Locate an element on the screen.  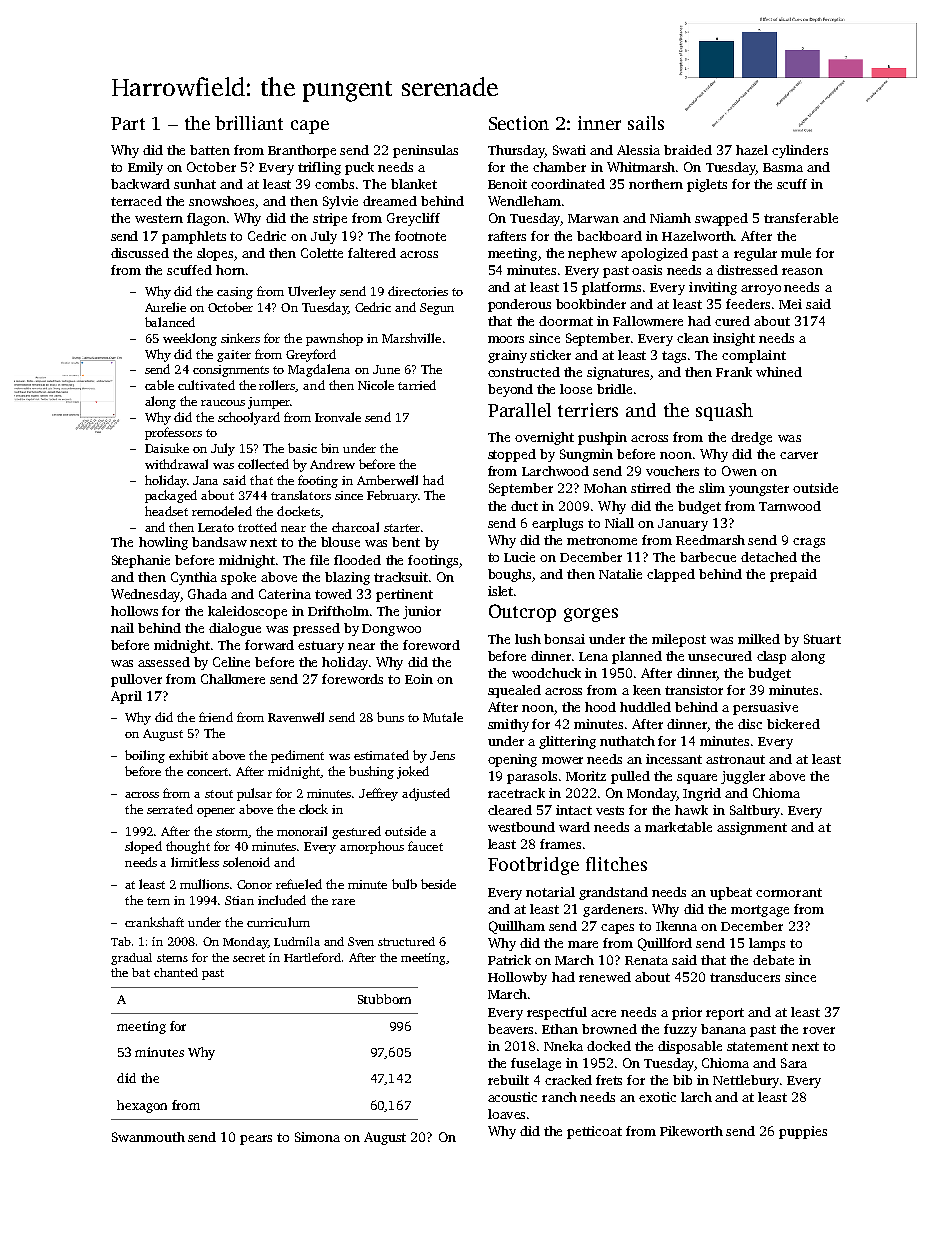
chanted is located at coordinates (176, 972).
